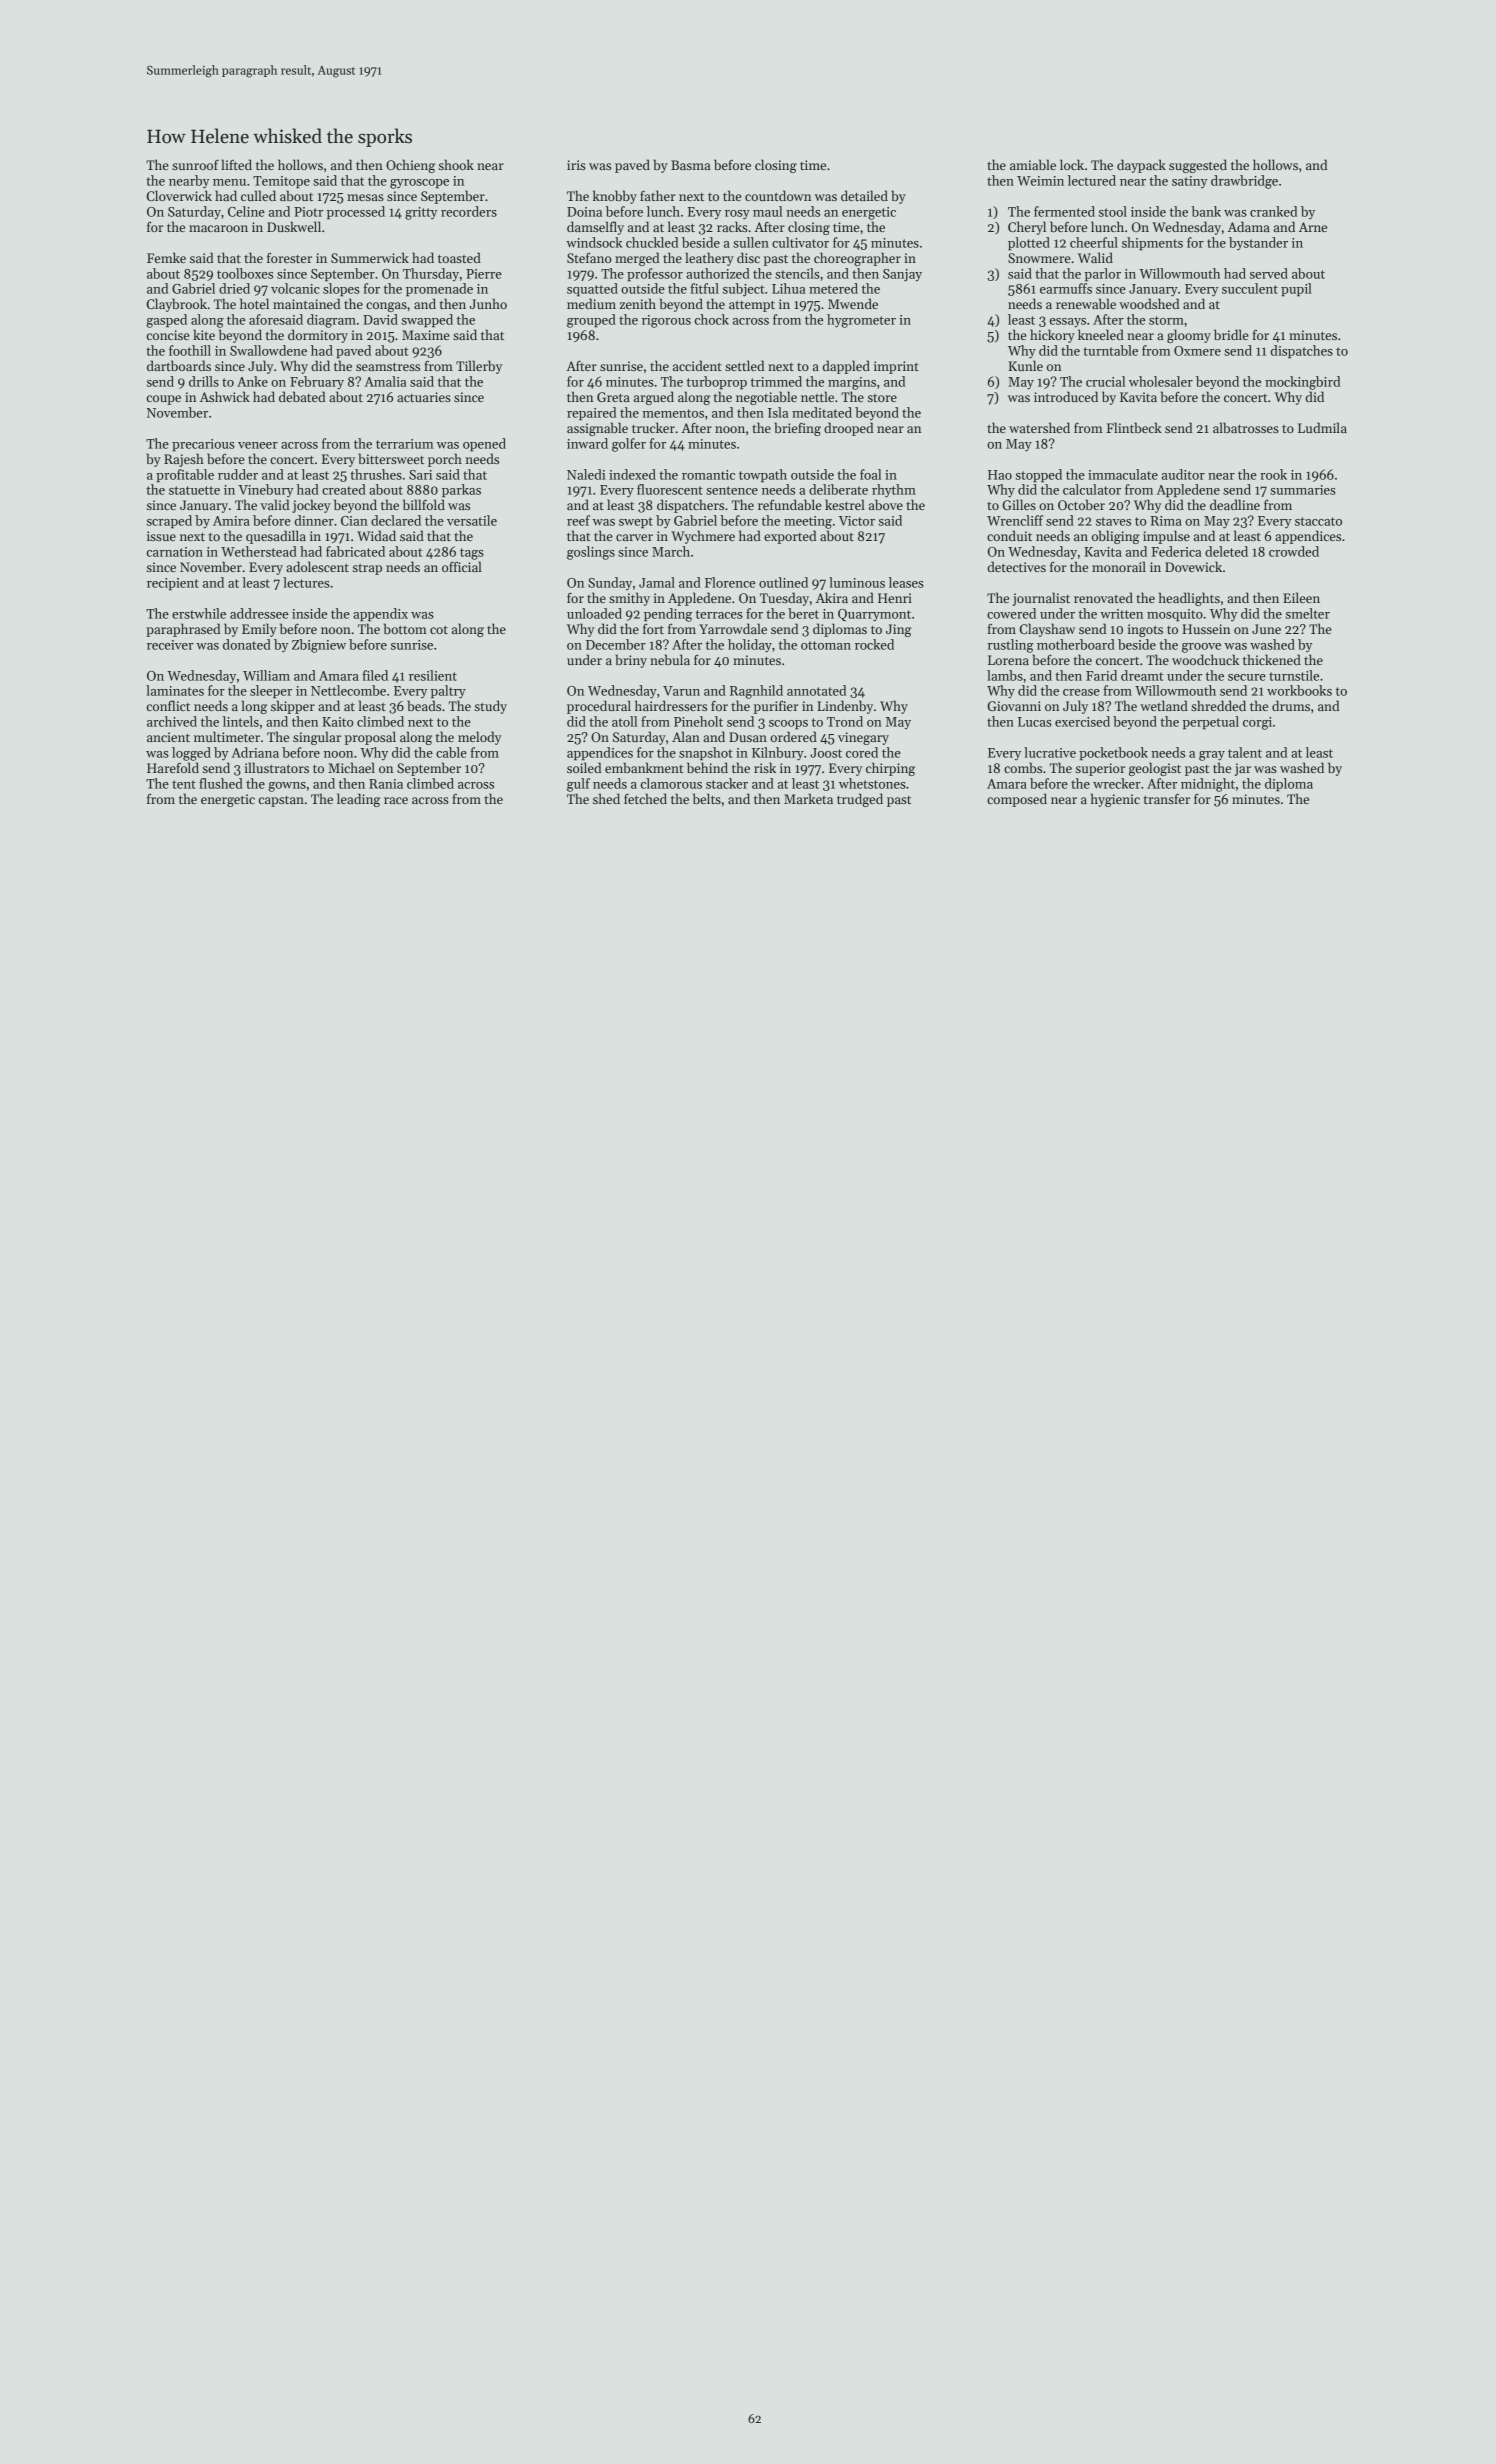  What do you see at coordinates (874, 615) in the document?
I see `Quarrymont` at bounding box center [874, 615].
